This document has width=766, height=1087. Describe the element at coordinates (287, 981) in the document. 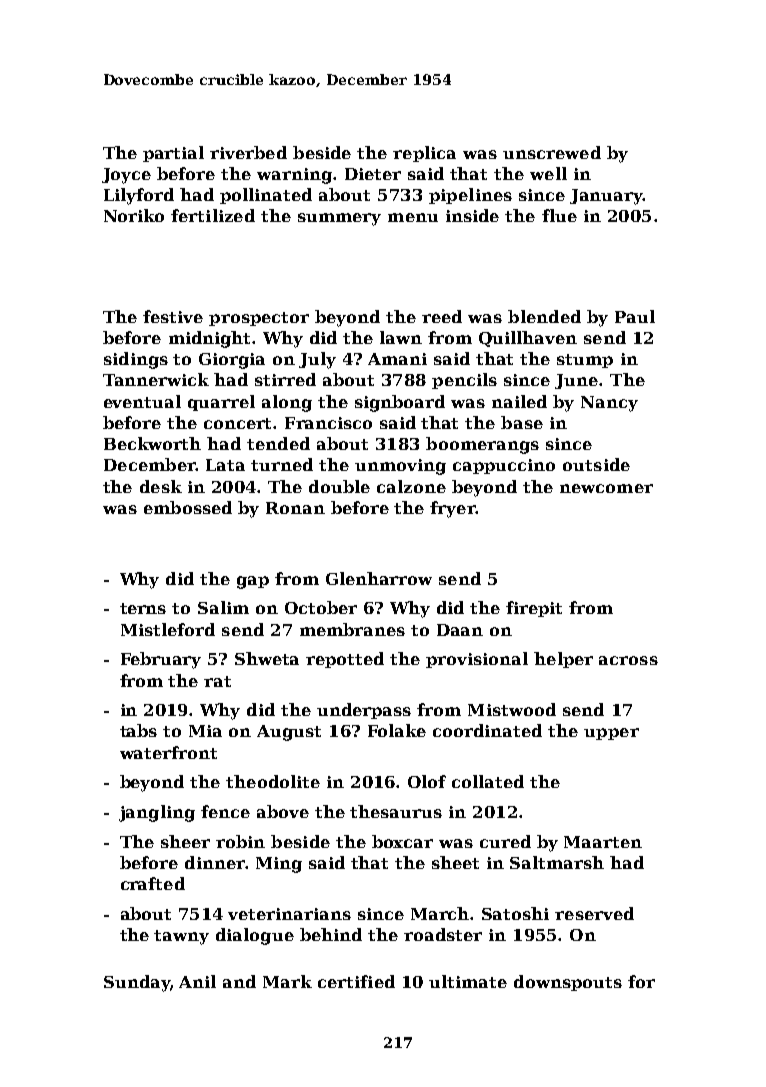

I see `Mark` at that location.
